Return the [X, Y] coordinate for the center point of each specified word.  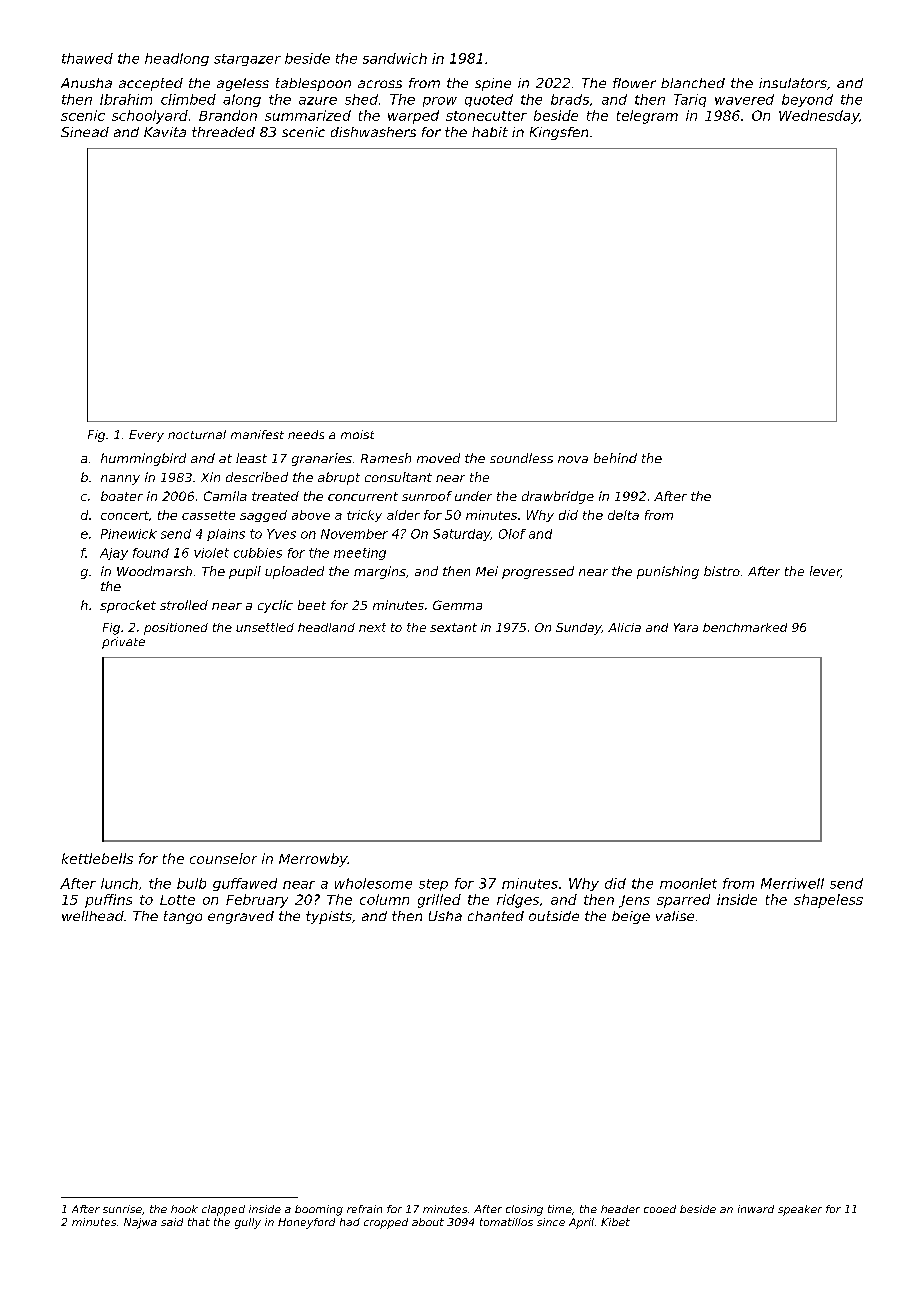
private [123, 643]
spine [493, 84]
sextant [453, 627]
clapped [223, 1210]
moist [357, 434]
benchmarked [745, 627]
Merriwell [792, 883]
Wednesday [819, 117]
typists [329, 917]
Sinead [85, 132]
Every [146, 436]
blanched [693, 83]
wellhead [93, 916]
